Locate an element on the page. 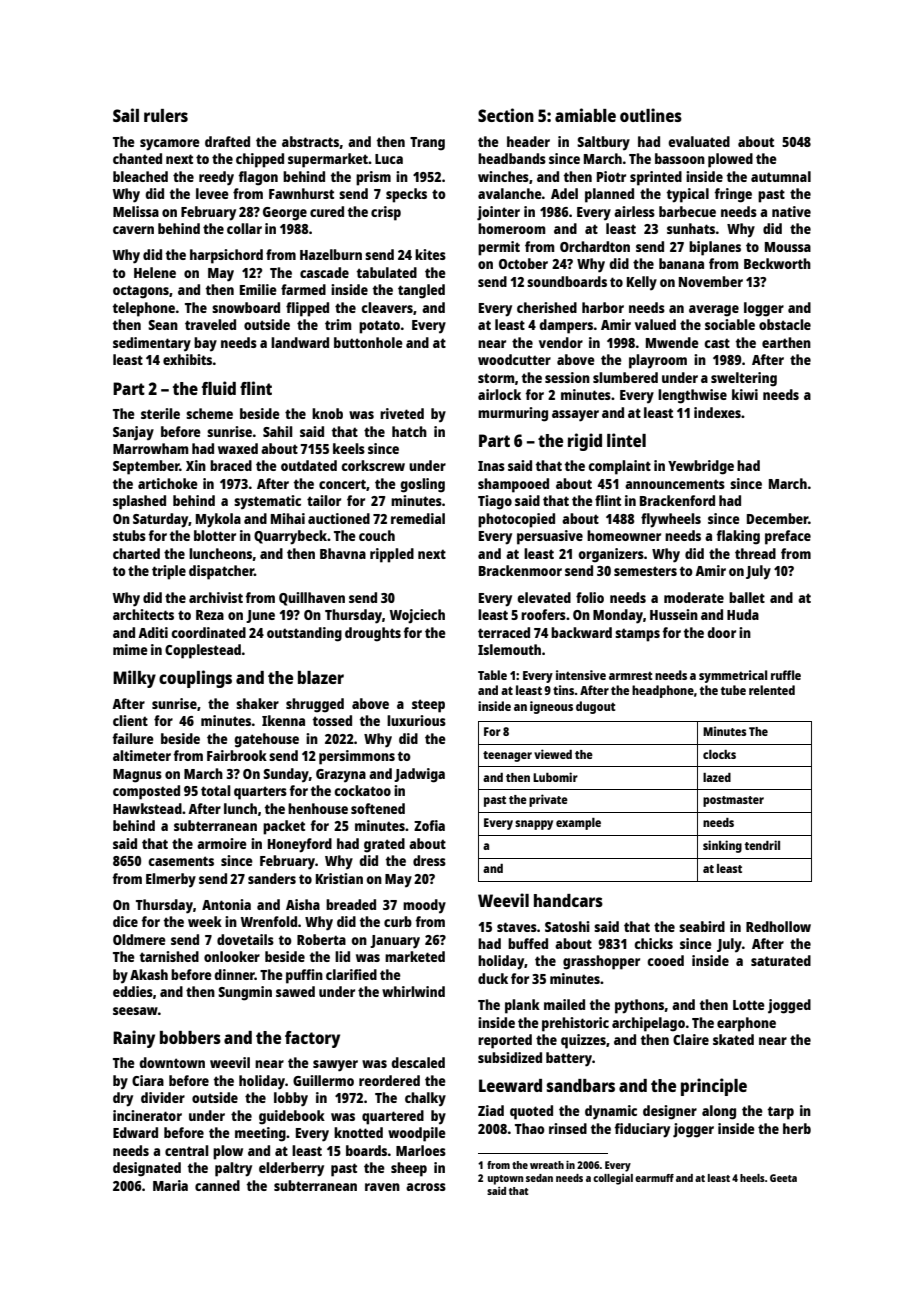 This image has width=924, height=1308. outlines is located at coordinates (651, 115).
